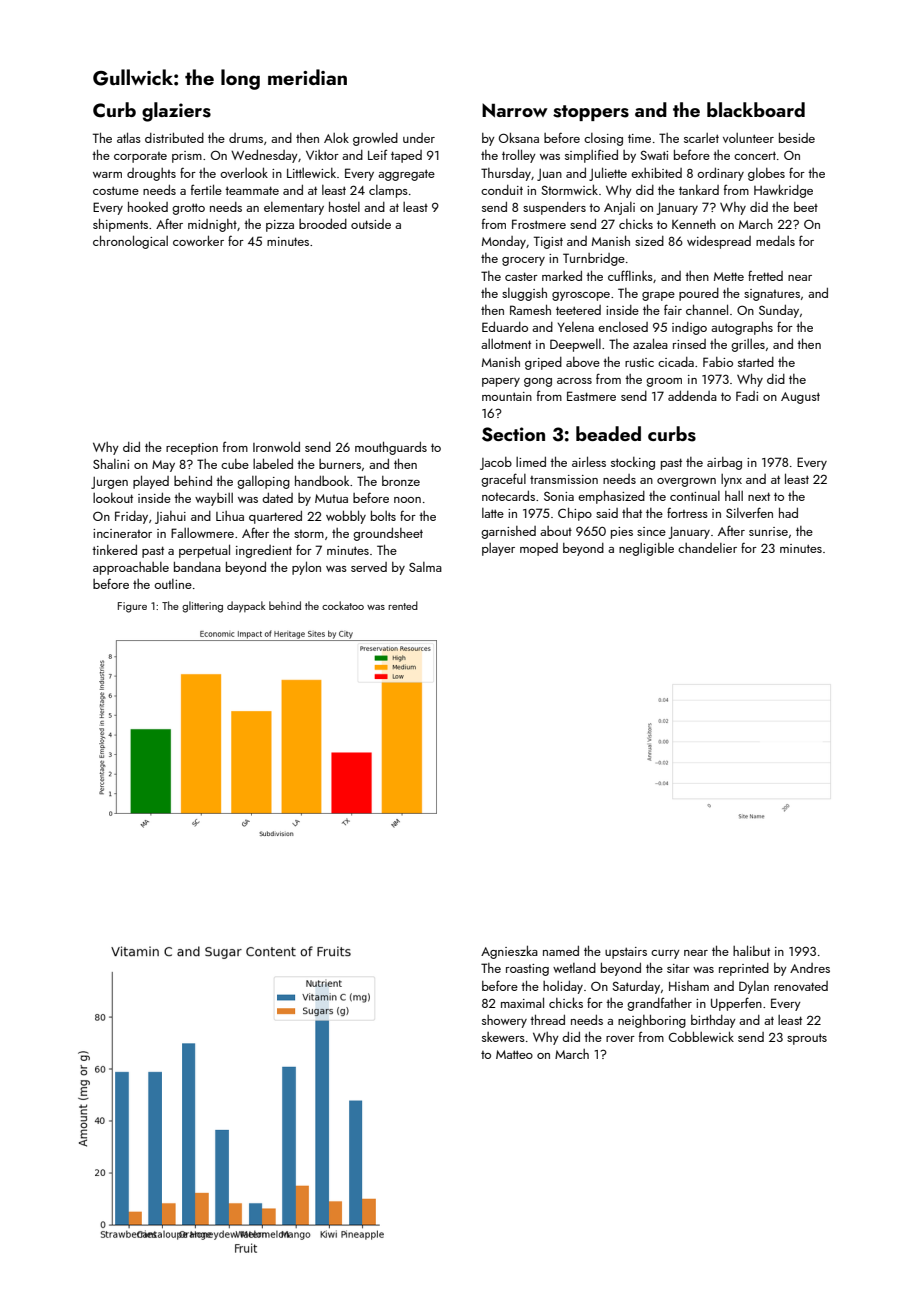  I want to click on played, so click(151, 482).
